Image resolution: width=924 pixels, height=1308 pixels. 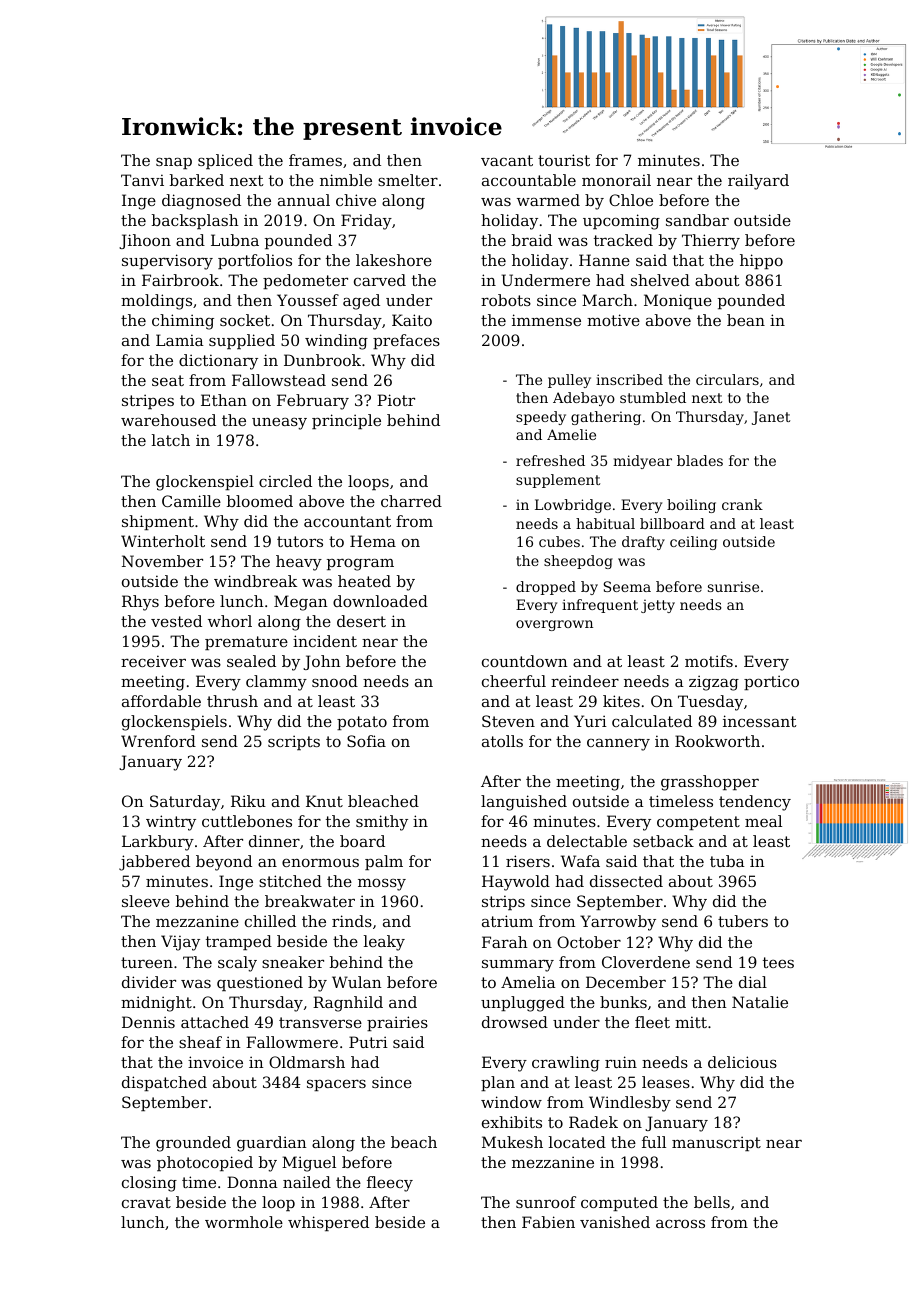 What do you see at coordinates (680, 1224) in the image?
I see `across` at bounding box center [680, 1224].
